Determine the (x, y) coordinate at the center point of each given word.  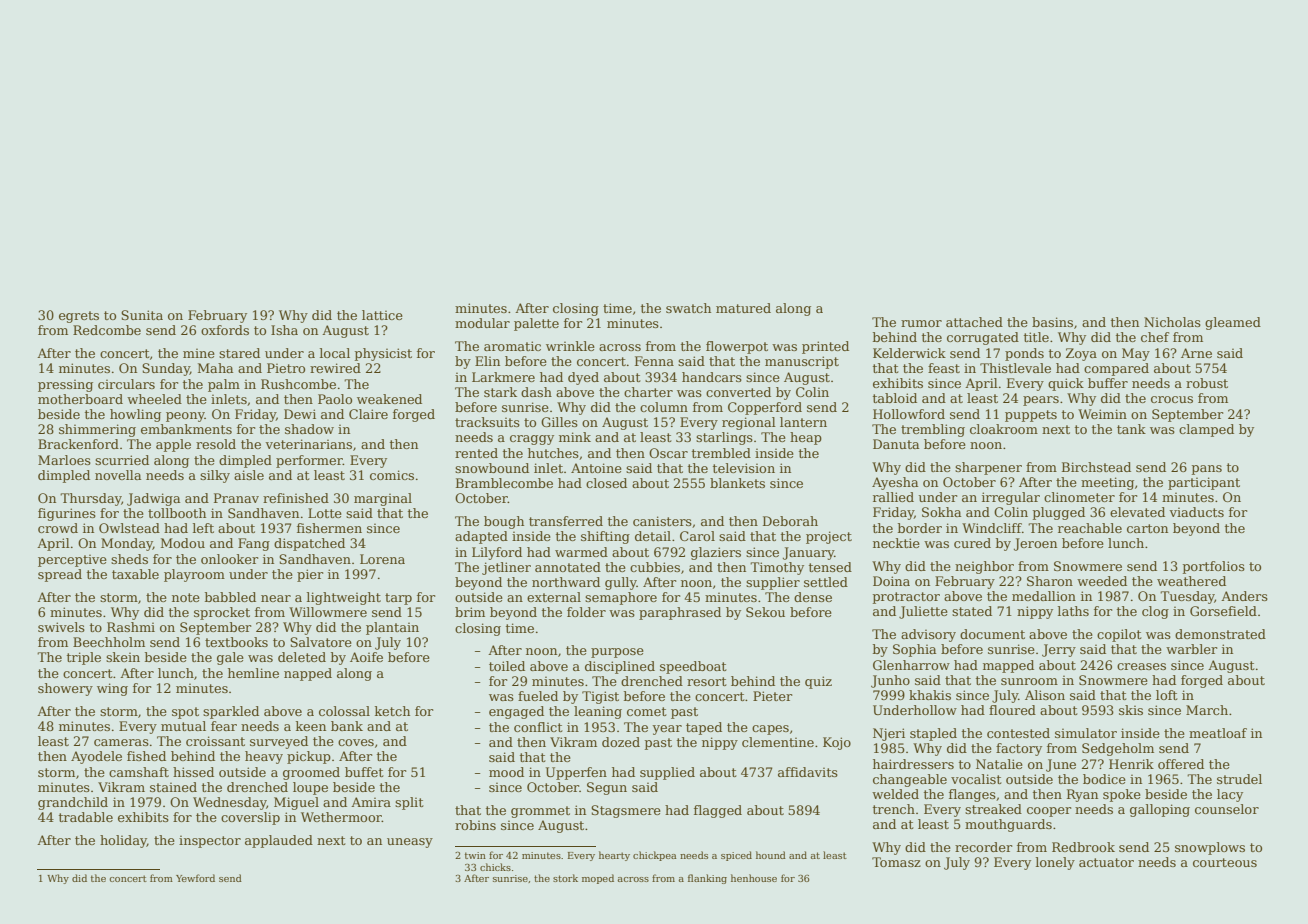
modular (482, 323)
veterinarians (308, 444)
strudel (1239, 779)
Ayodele (96, 757)
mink (575, 437)
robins (475, 825)
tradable (86, 817)
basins (1052, 322)
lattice (382, 315)
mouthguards (1008, 825)
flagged (718, 811)
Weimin (1102, 414)
